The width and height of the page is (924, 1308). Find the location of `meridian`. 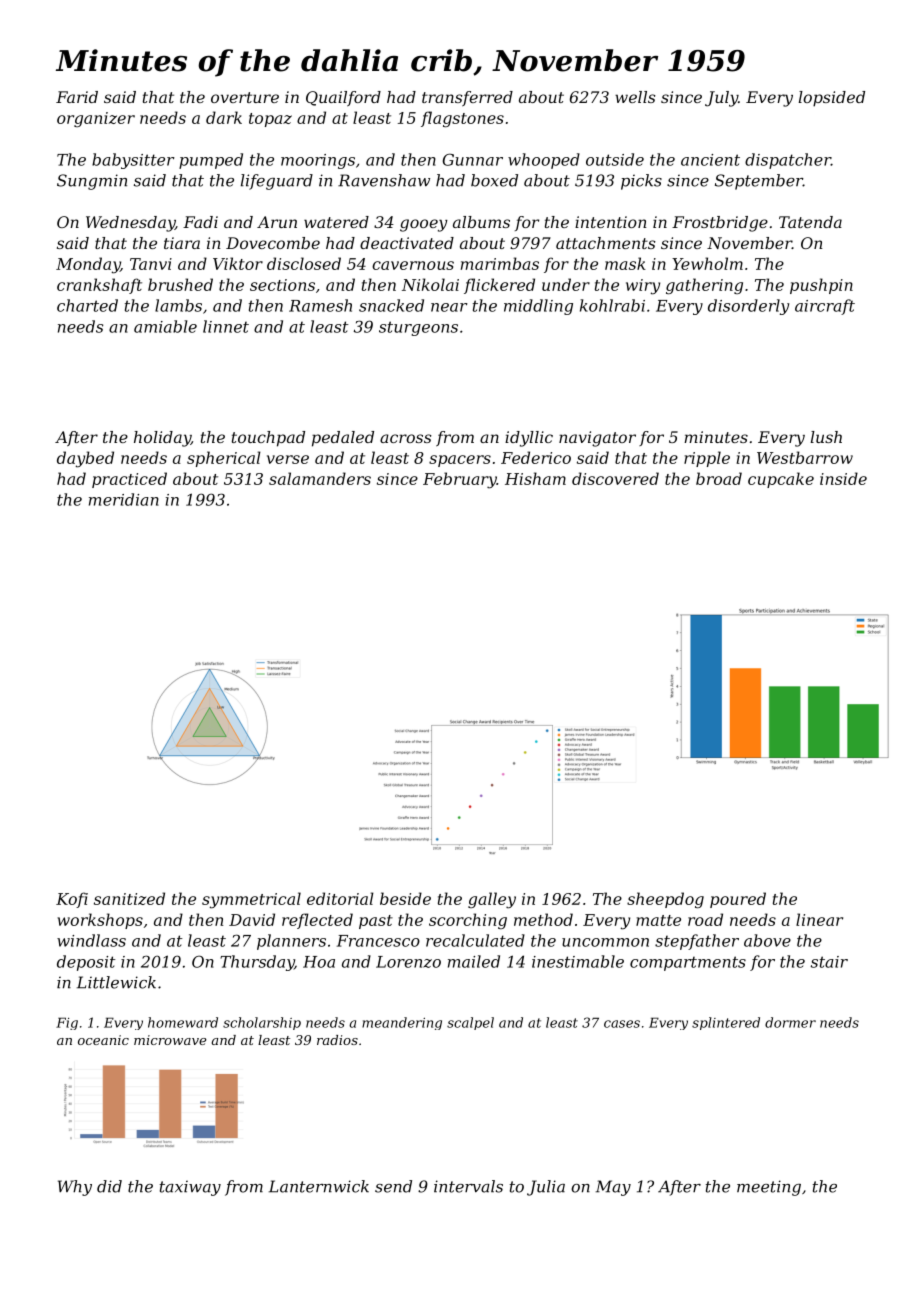

meridian is located at coordinates (124, 499).
